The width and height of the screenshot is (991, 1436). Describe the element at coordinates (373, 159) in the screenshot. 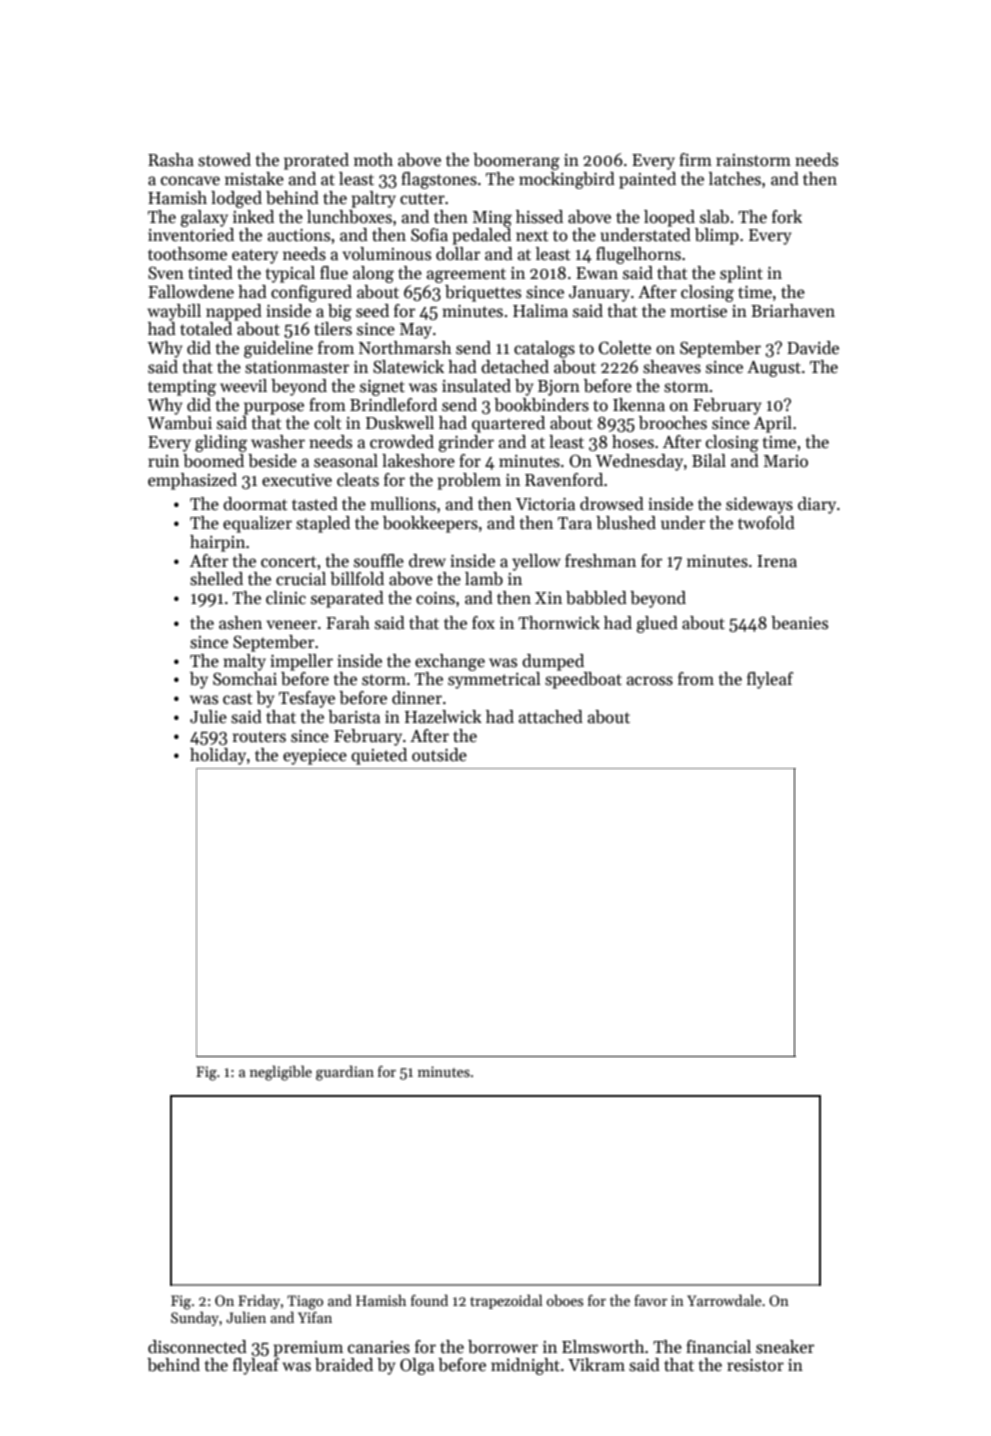

I see `moth` at that location.
